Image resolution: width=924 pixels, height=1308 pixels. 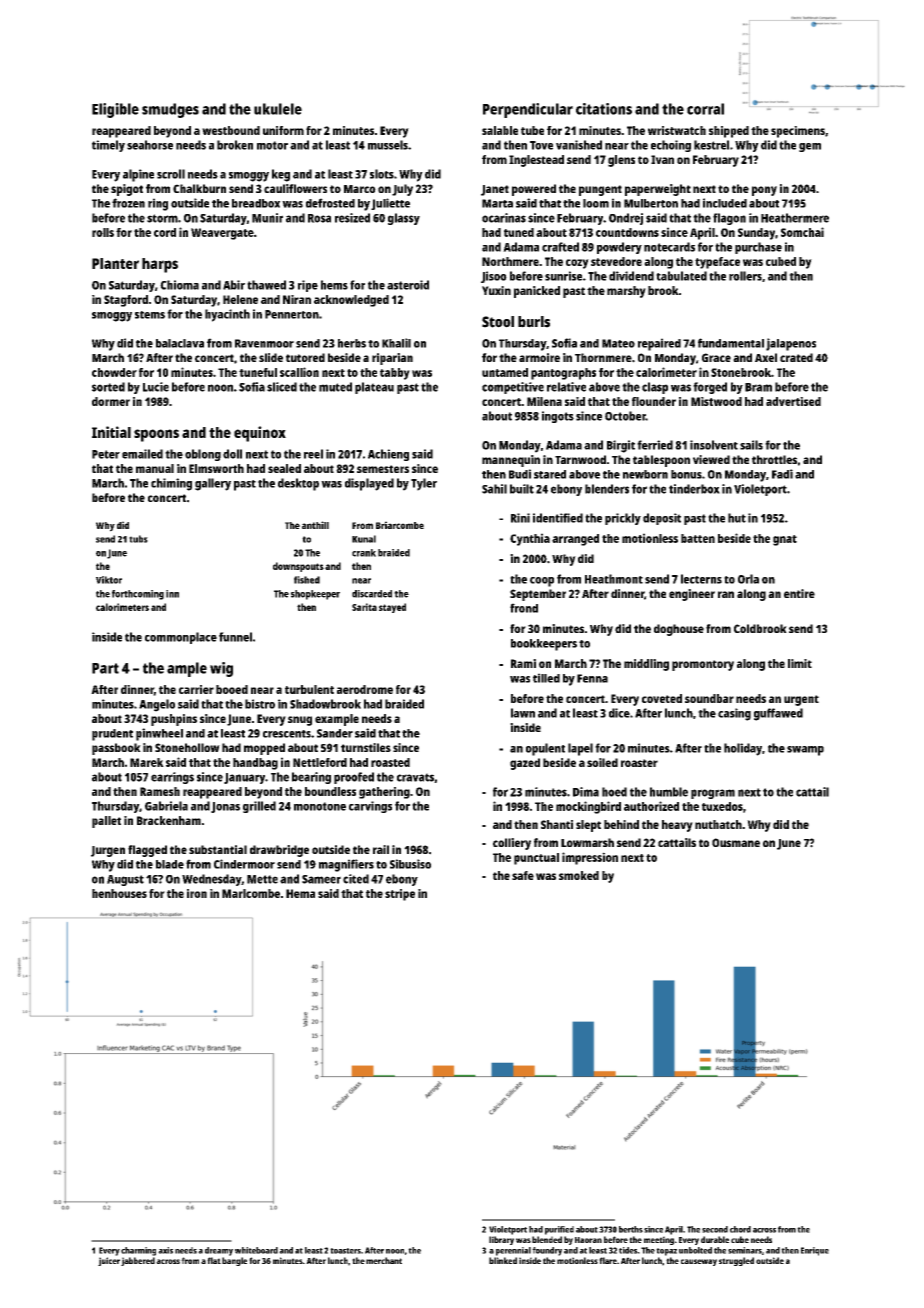 I want to click on smoked, so click(x=579, y=875).
